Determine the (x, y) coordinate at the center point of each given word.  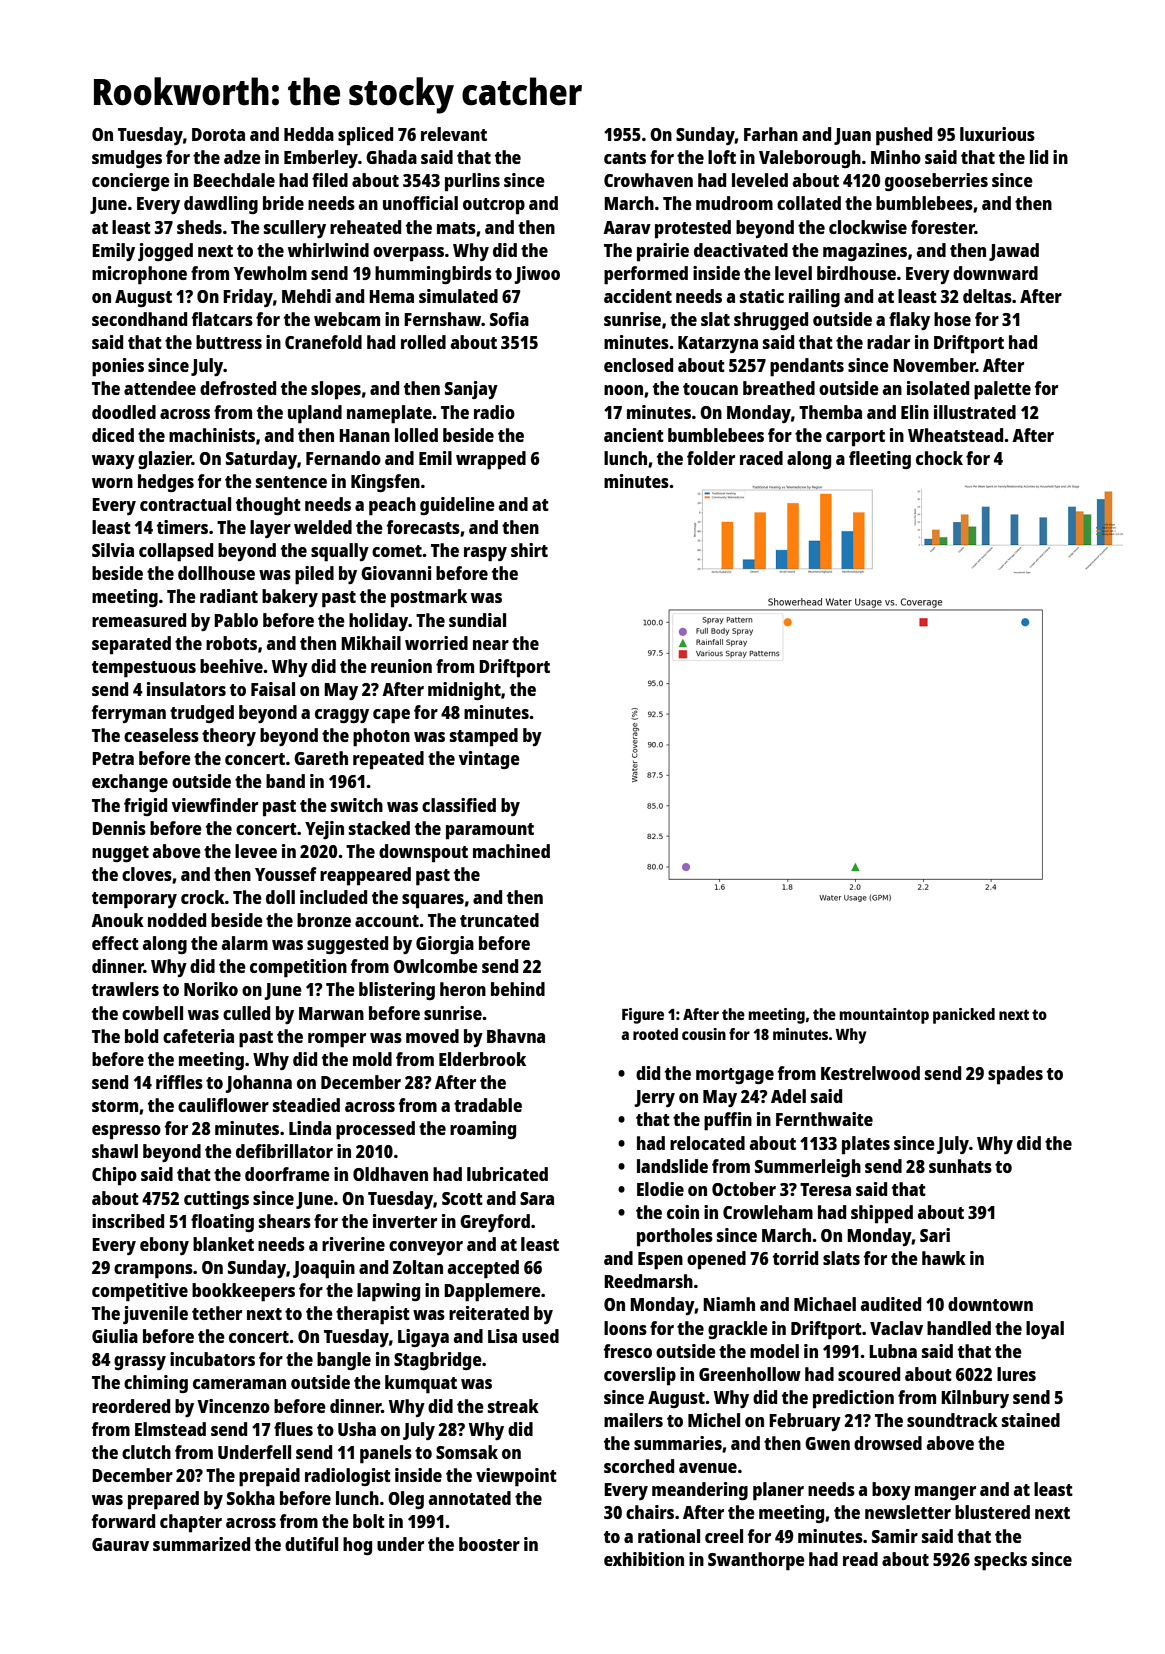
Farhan (771, 134)
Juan (852, 136)
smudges (127, 159)
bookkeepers (243, 1292)
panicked (964, 1016)
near (491, 645)
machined (511, 851)
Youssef (286, 874)
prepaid (269, 1477)
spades (1015, 1075)
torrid (795, 1258)
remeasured (139, 620)
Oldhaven (390, 1174)
